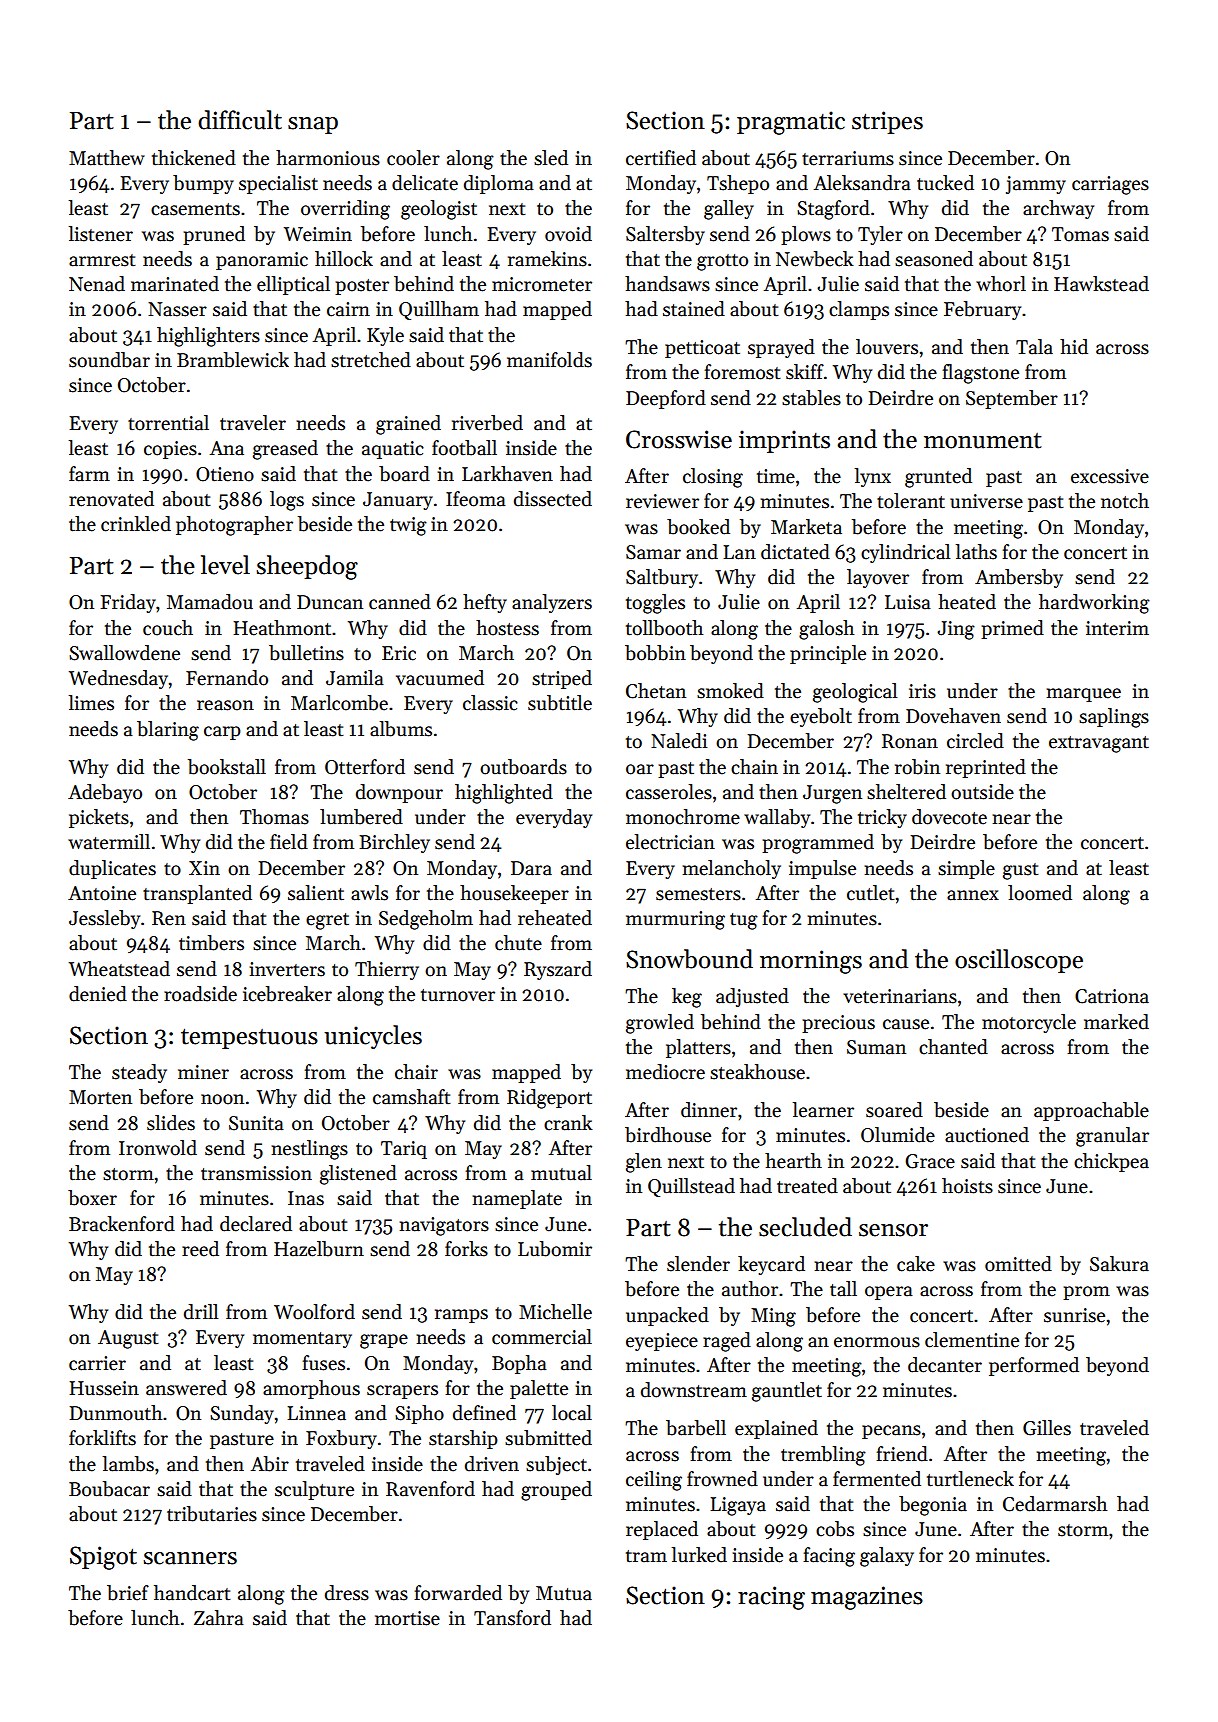 The height and width of the page is (1722, 1218). What do you see at coordinates (644, 1163) in the page?
I see `glen` at bounding box center [644, 1163].
